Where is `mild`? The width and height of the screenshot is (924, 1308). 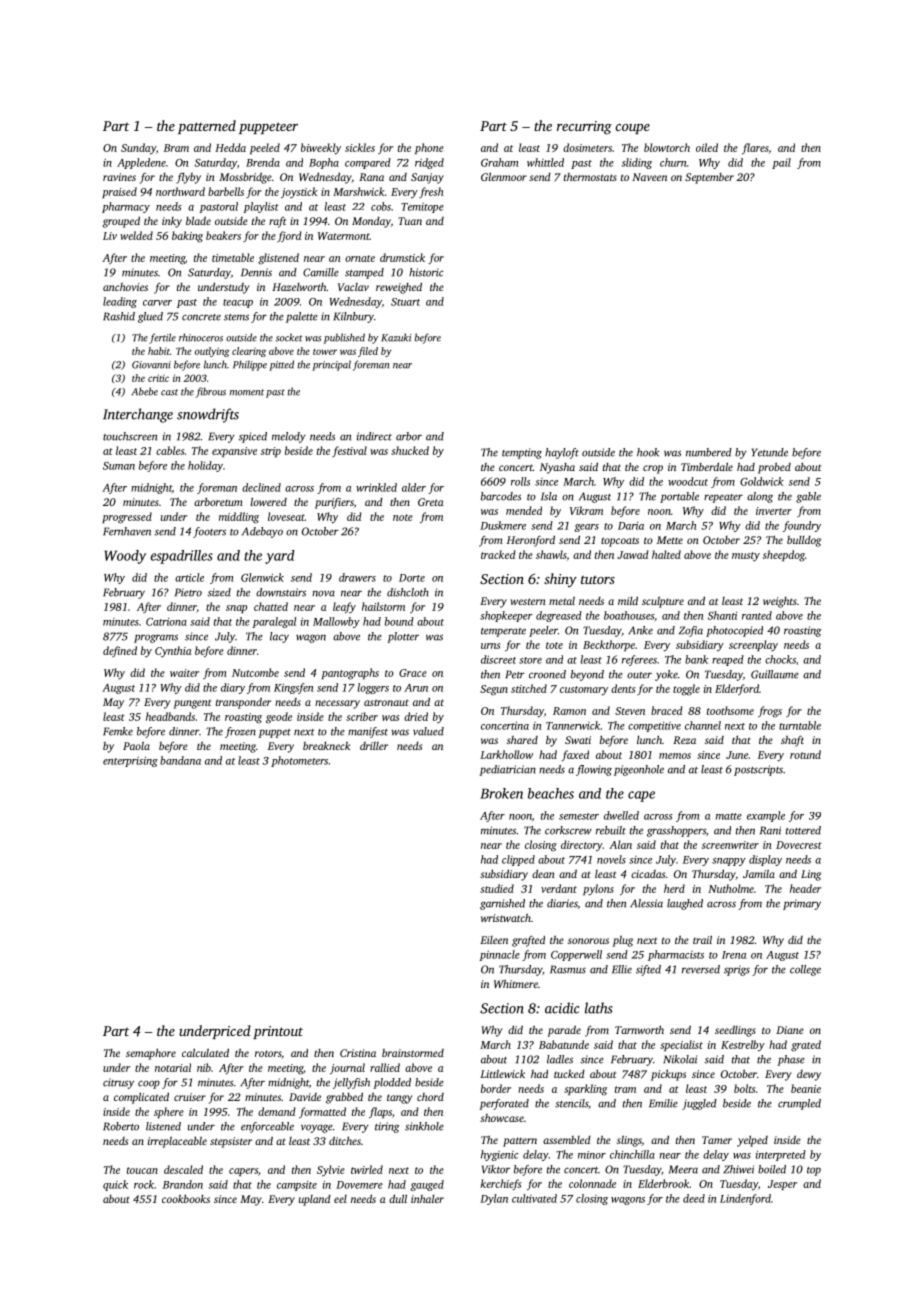
mild is located at coordinates (628, 601).
